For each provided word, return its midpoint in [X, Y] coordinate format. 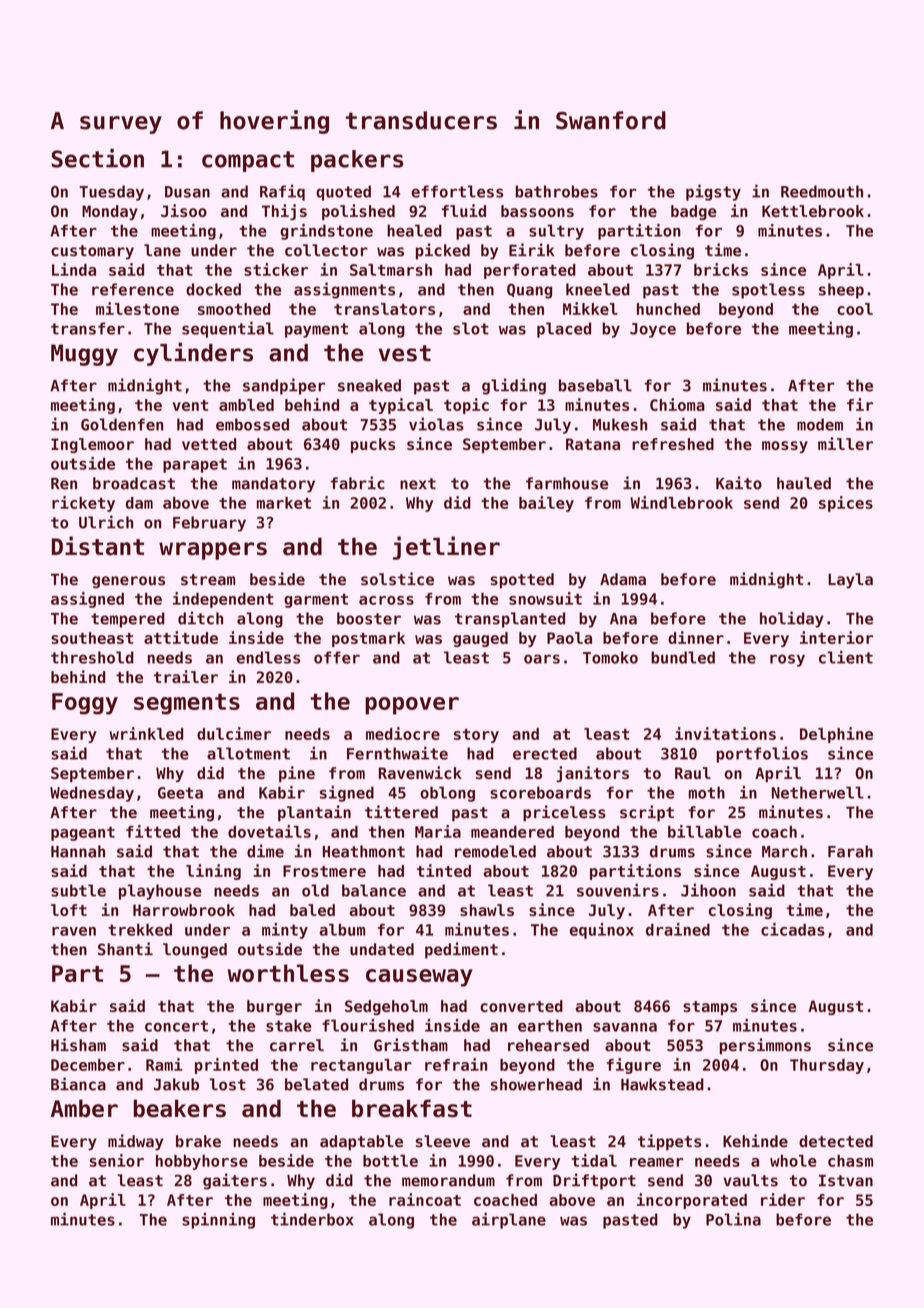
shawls [487, 910]
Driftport [594, 1181]
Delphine [836, 735]
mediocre [403, 733]
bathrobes [556, 191]
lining [213, 872]
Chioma [677, 404]
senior [116, 1160]
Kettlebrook [813, 211]
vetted [209, 444]
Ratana [593, 444]
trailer [186, 676]
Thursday [827, 1066]
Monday [110, 212]
